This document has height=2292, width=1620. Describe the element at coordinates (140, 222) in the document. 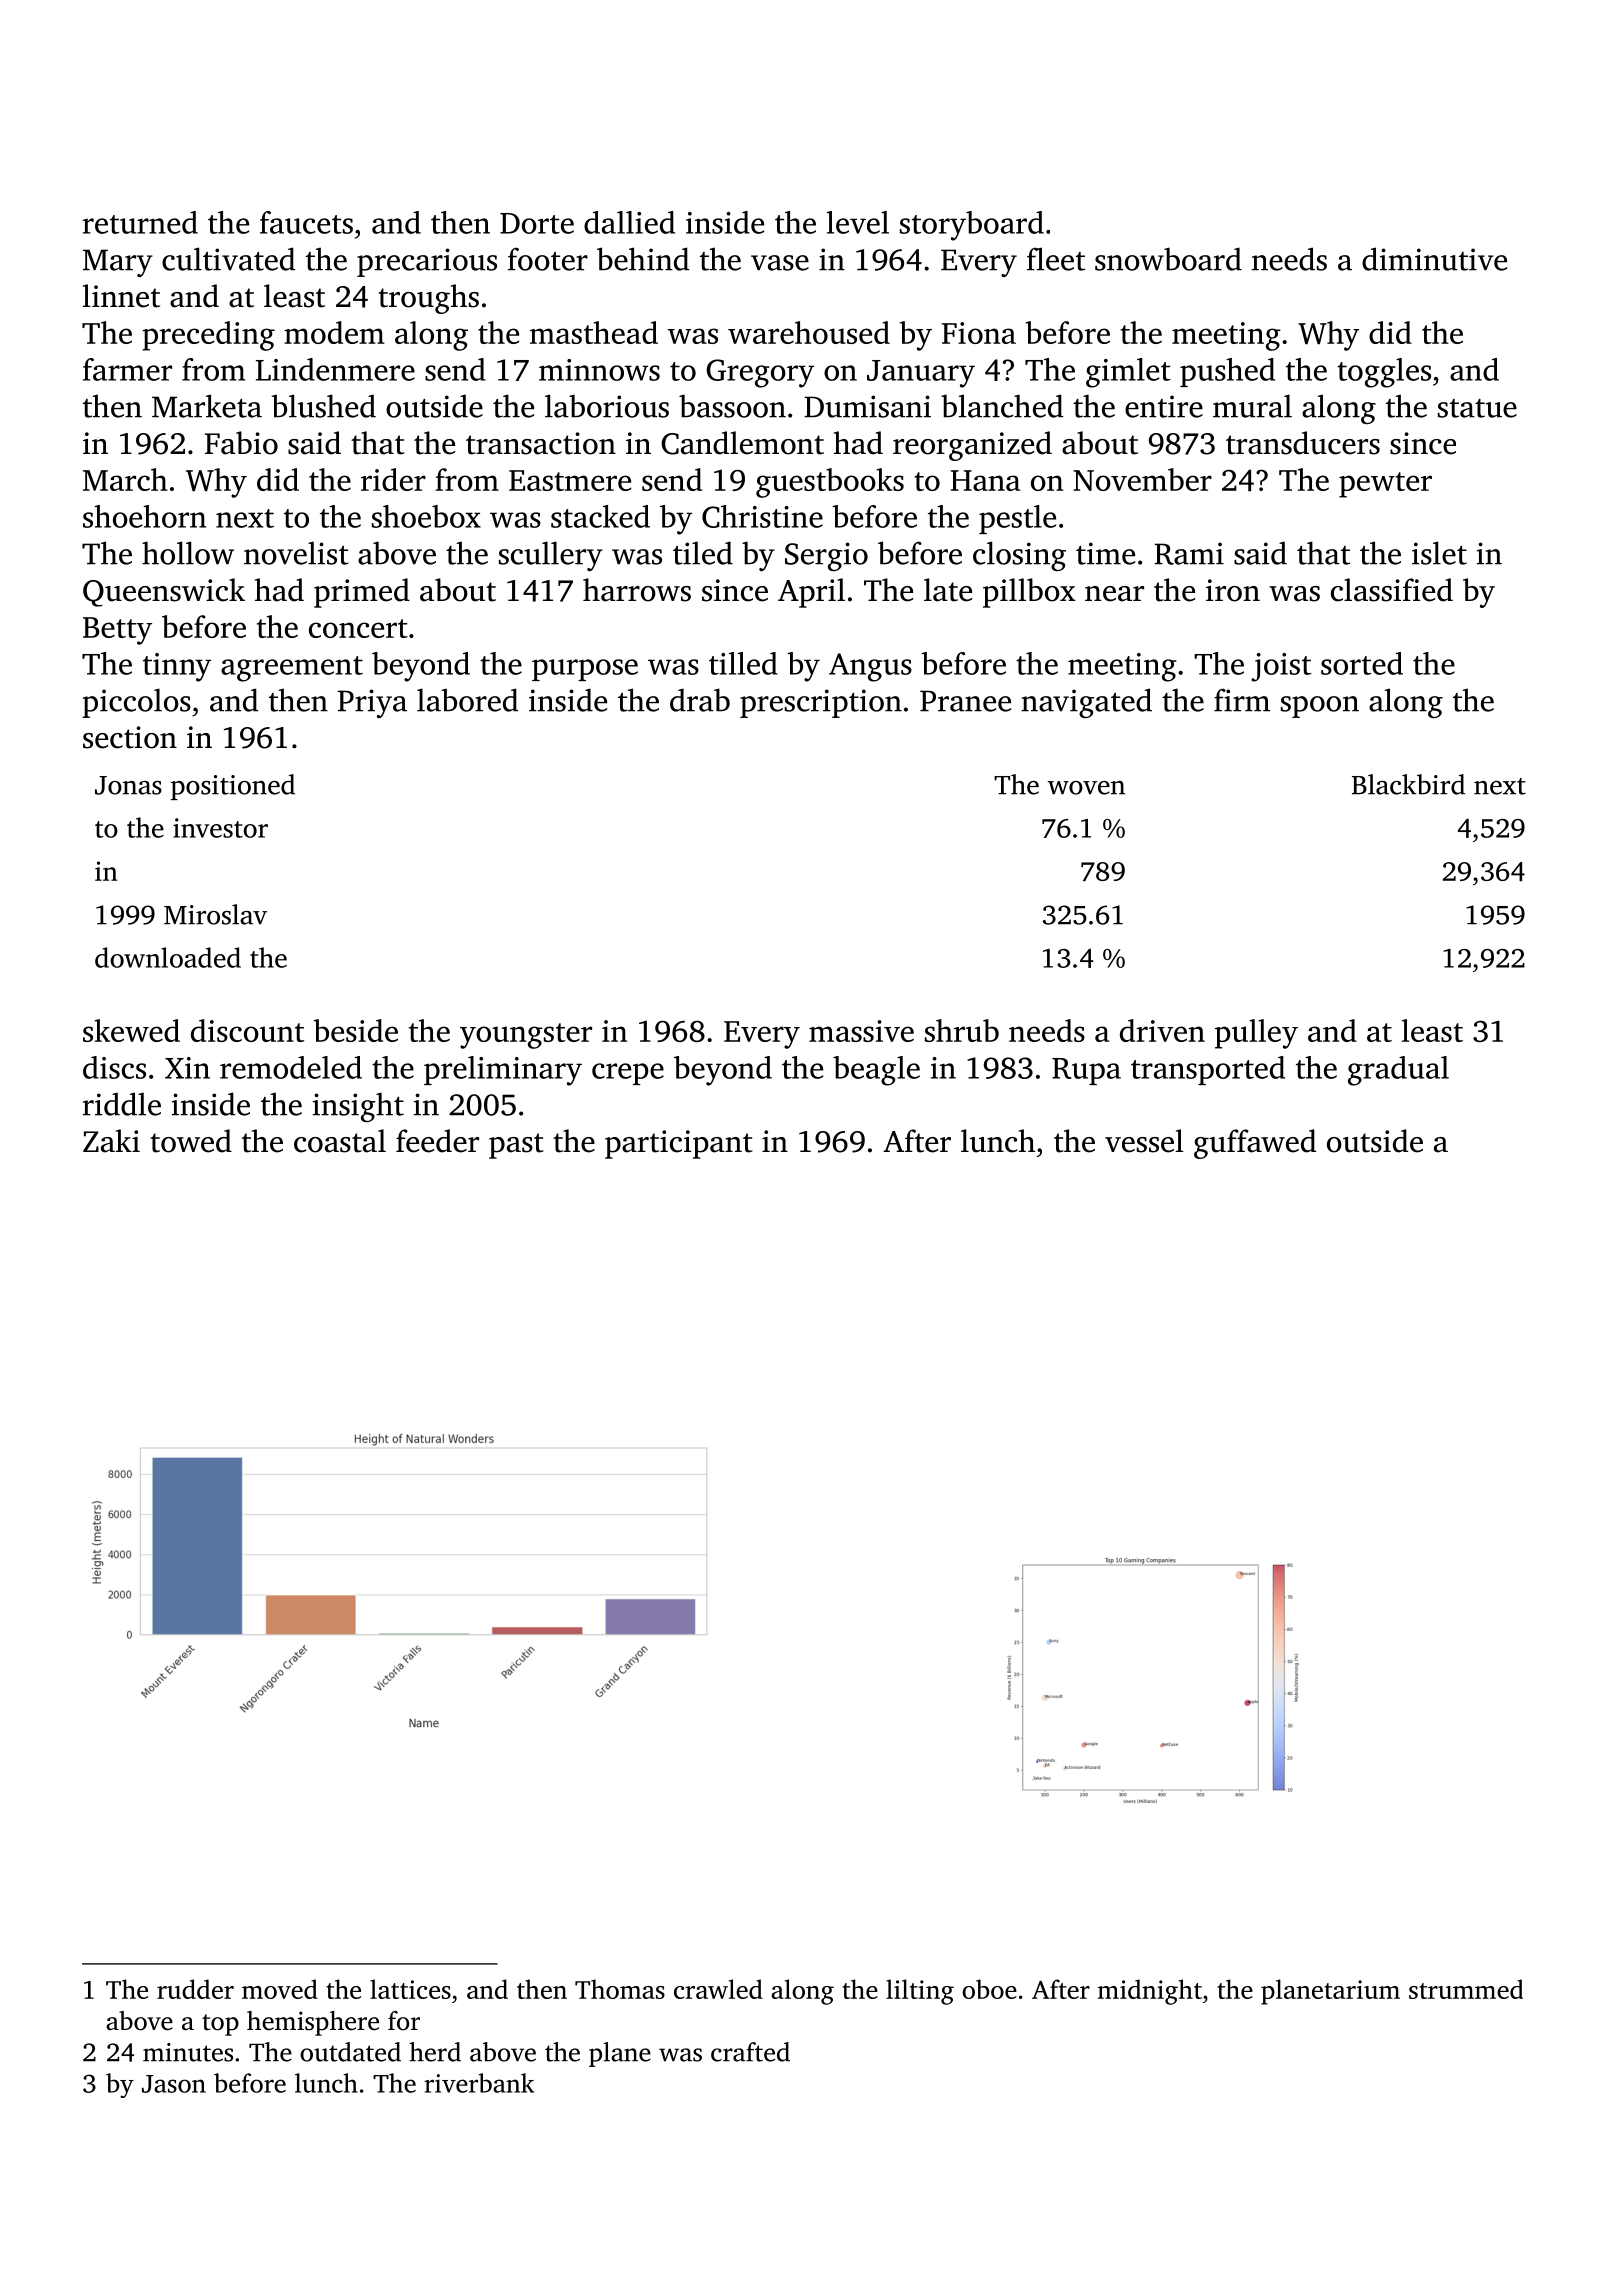

I see `returned` at that location.
